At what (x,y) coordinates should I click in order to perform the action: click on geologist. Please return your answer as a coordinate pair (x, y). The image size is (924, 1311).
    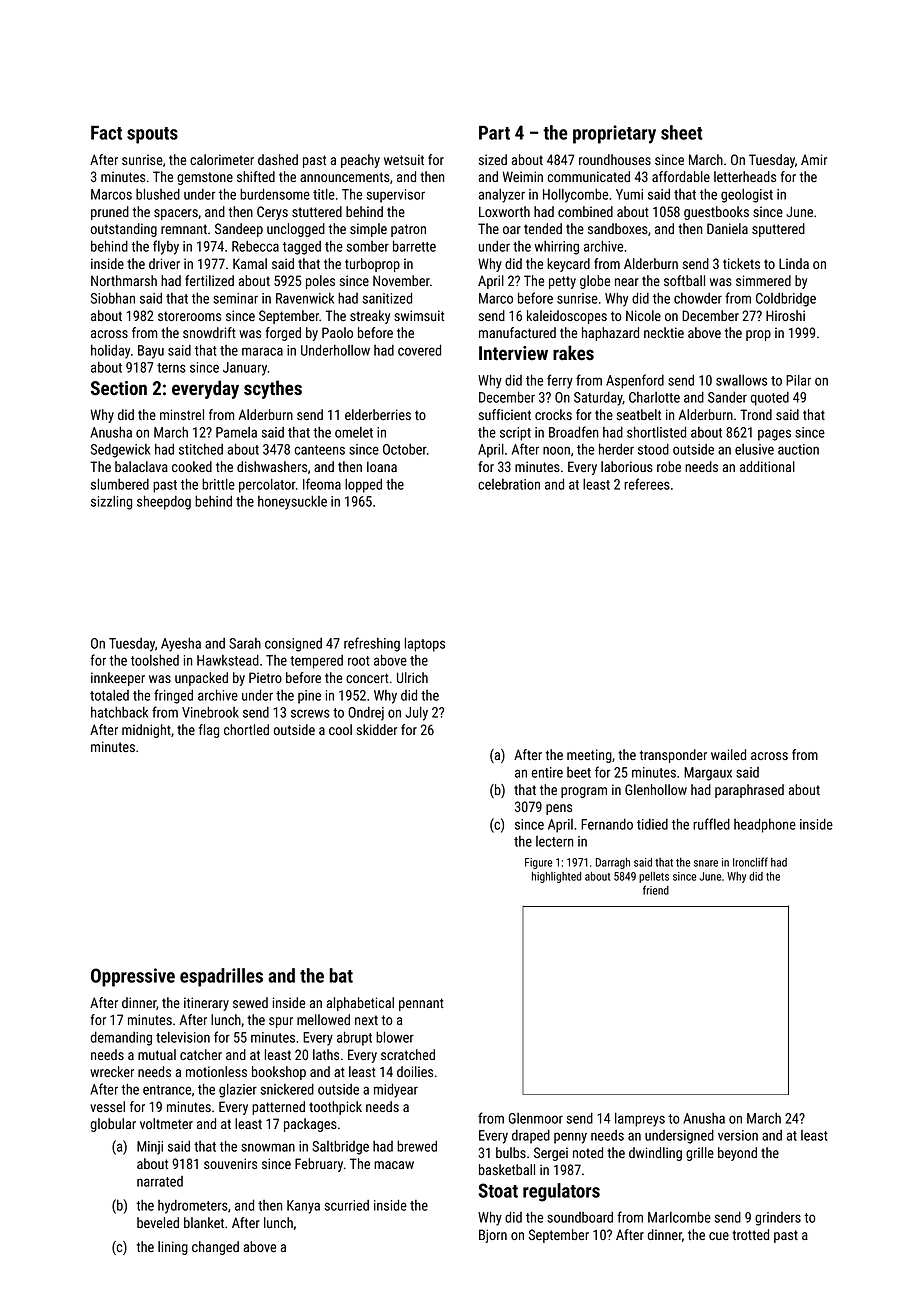
    Looking at the image, I should click on (747, 196).
